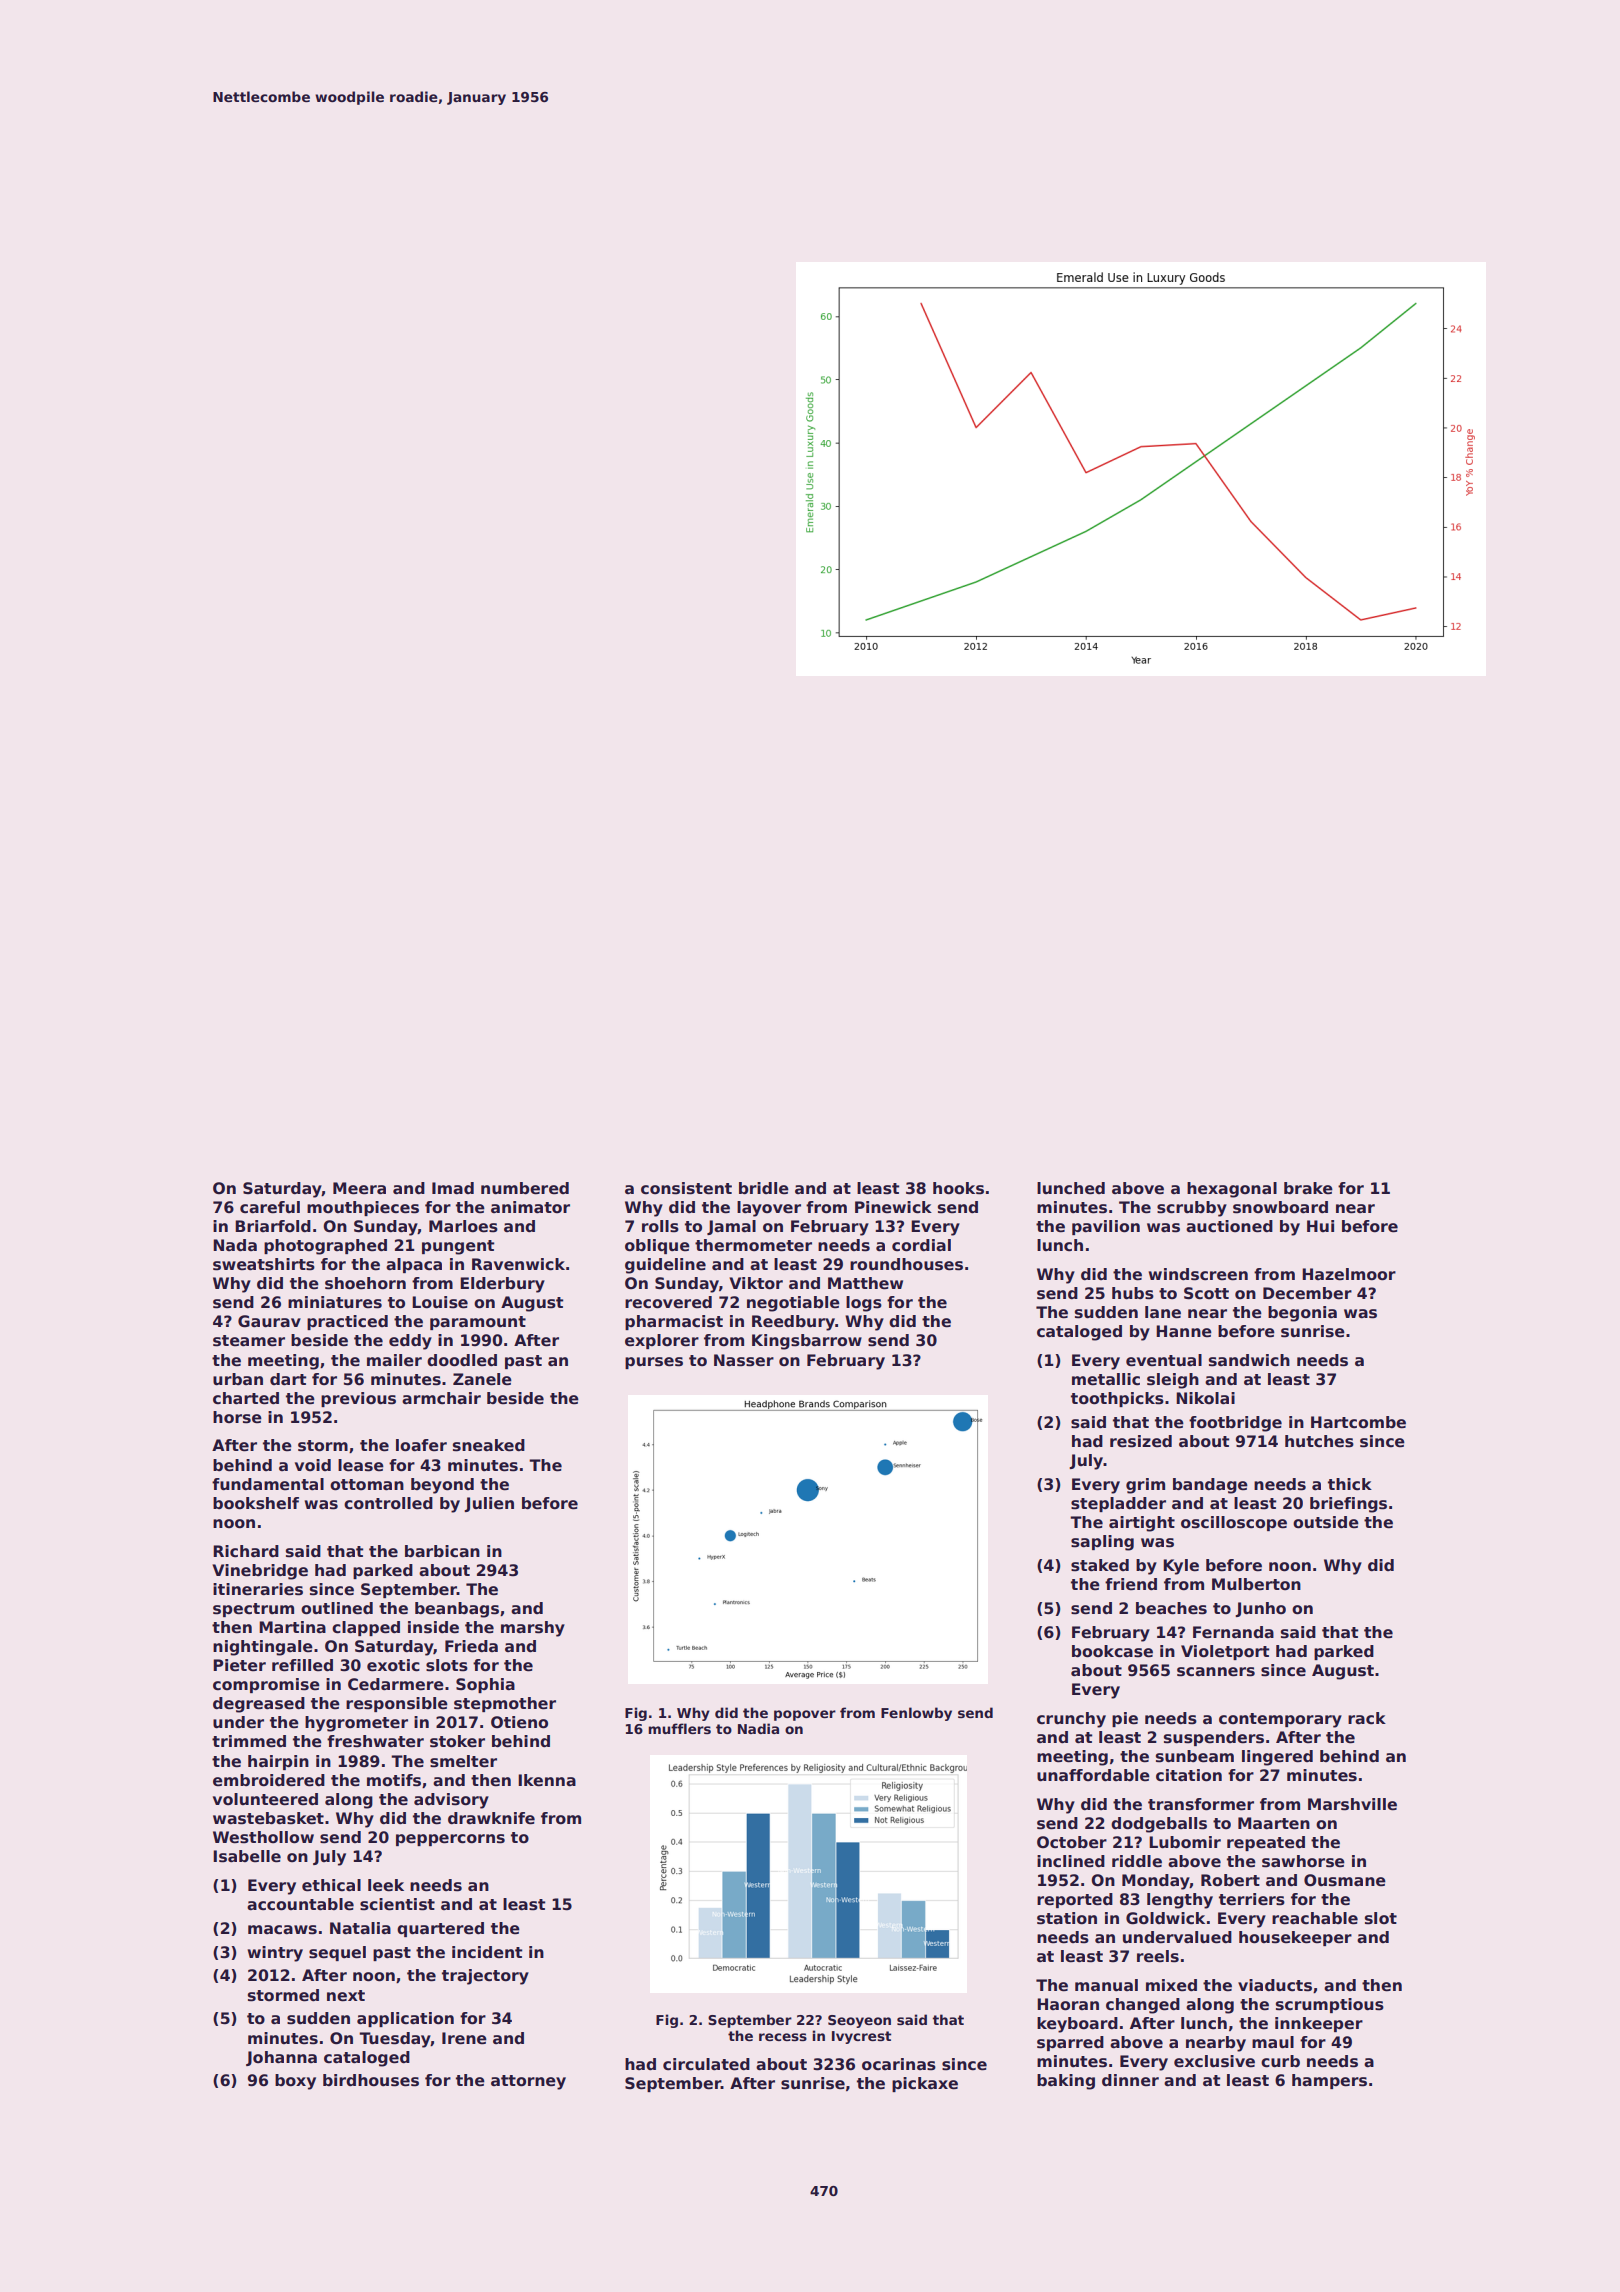 The width and height of the screenshot is (1620, 2292). What do you see at coordinates (1232, 1190) in the screenshot?
I see `hexagonal` at bounding box center [1232, 1190].
